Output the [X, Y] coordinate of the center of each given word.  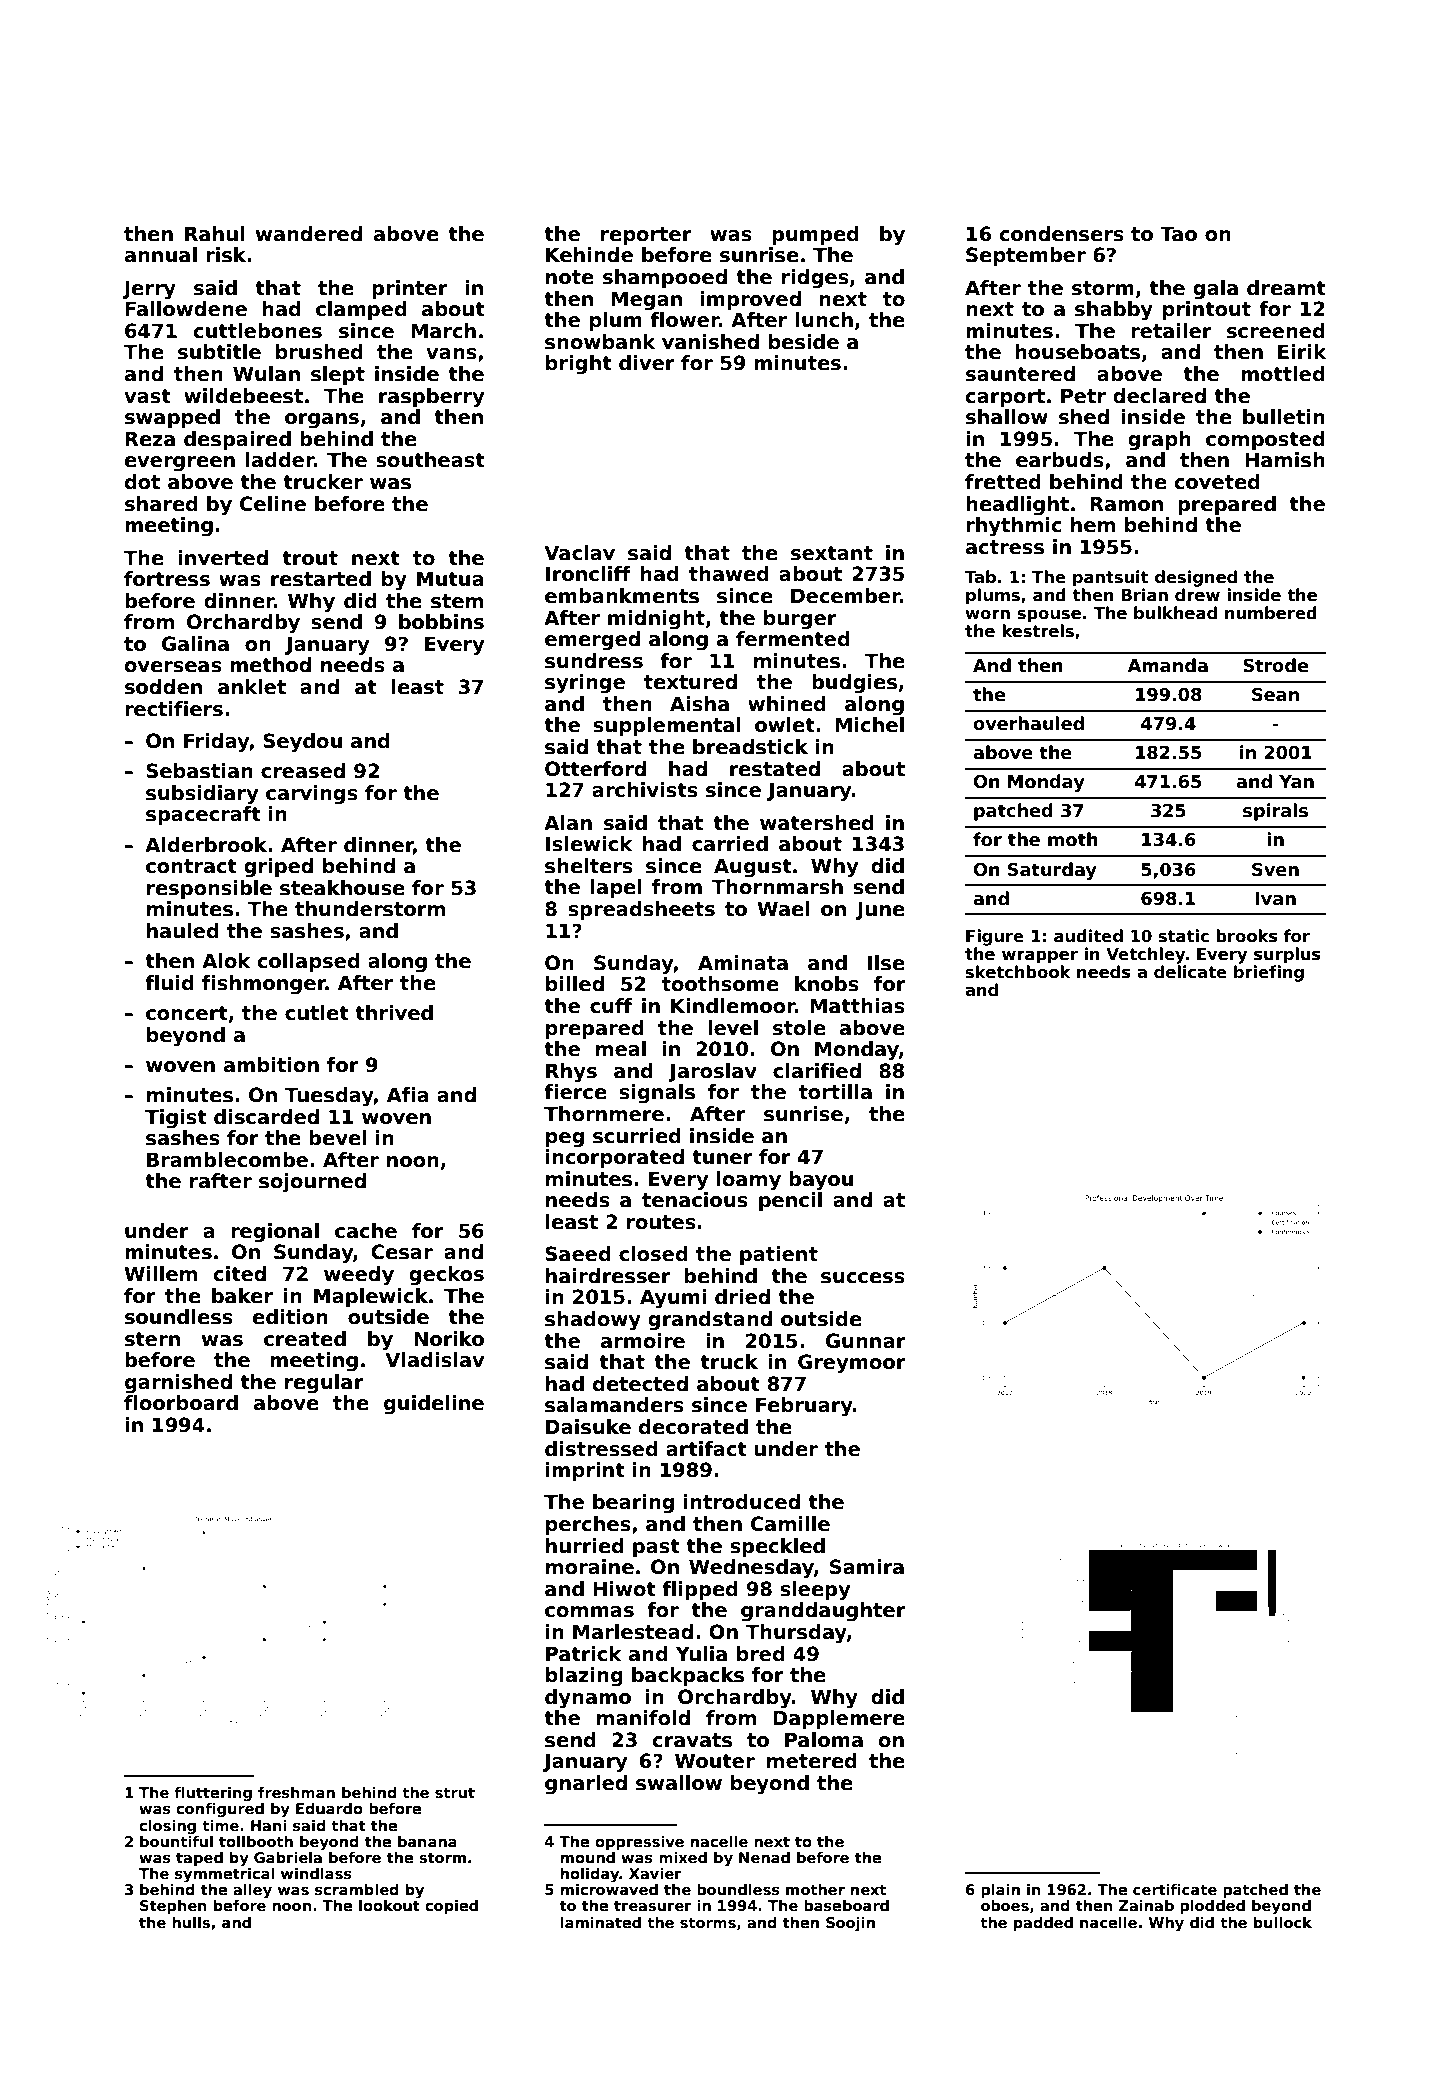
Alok [226, 961]
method [270, 665]
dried [742, 1297]
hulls [191, 1922]
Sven [1275, 869]
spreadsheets [641, 910]
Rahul [214, 234]
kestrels [1038, 631]
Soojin [850, 1924]
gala [1215, 290]
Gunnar [866, 1341]
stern [152, 1339]
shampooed [665, 278]
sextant [832, 553]
